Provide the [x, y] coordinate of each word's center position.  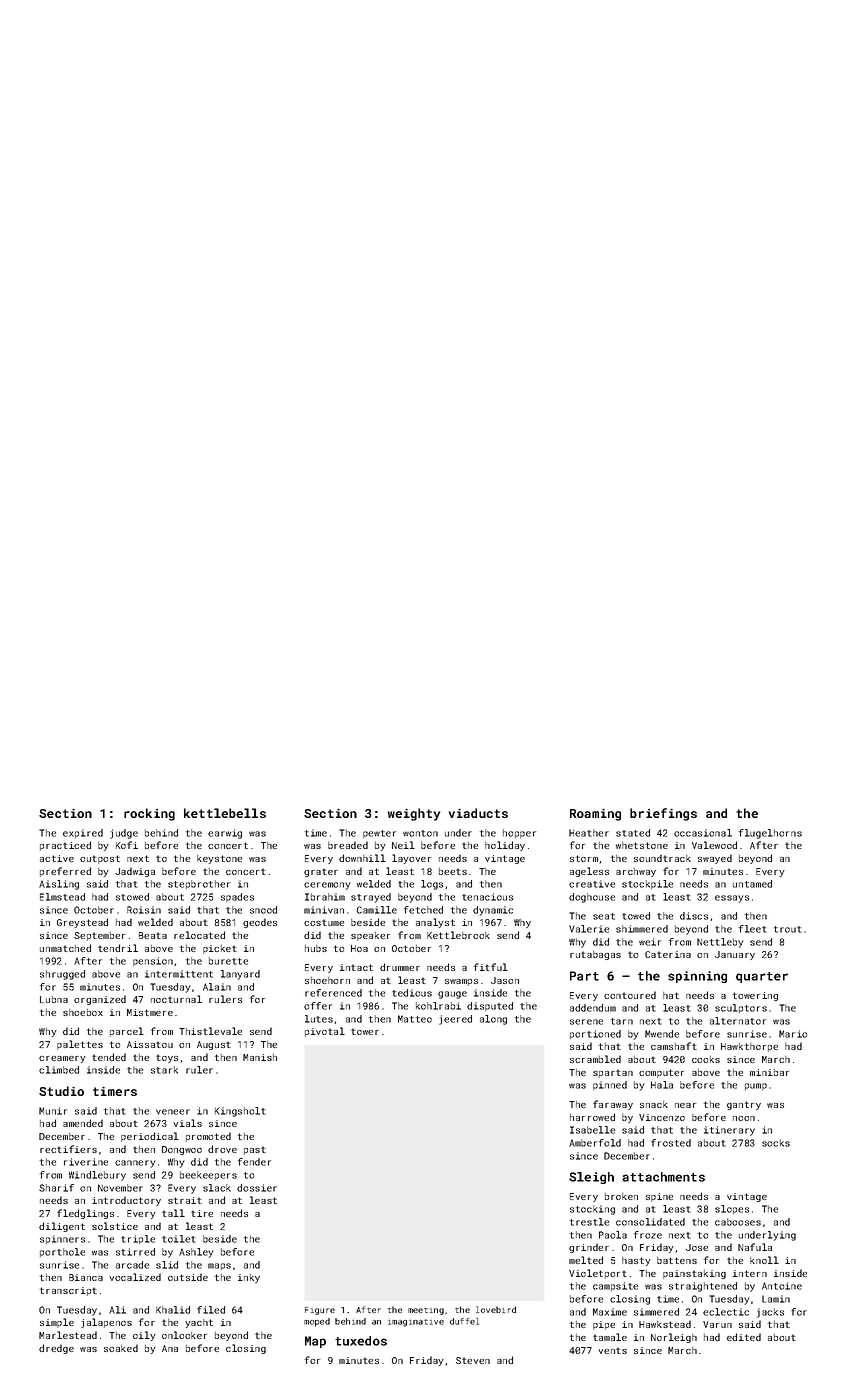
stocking [592, 1210]
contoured [630, 995]
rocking [149, 814]
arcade [132, 1265]
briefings [663, 814]
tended [109, 1057]
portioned [595, 1034]
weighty [414, 814]
